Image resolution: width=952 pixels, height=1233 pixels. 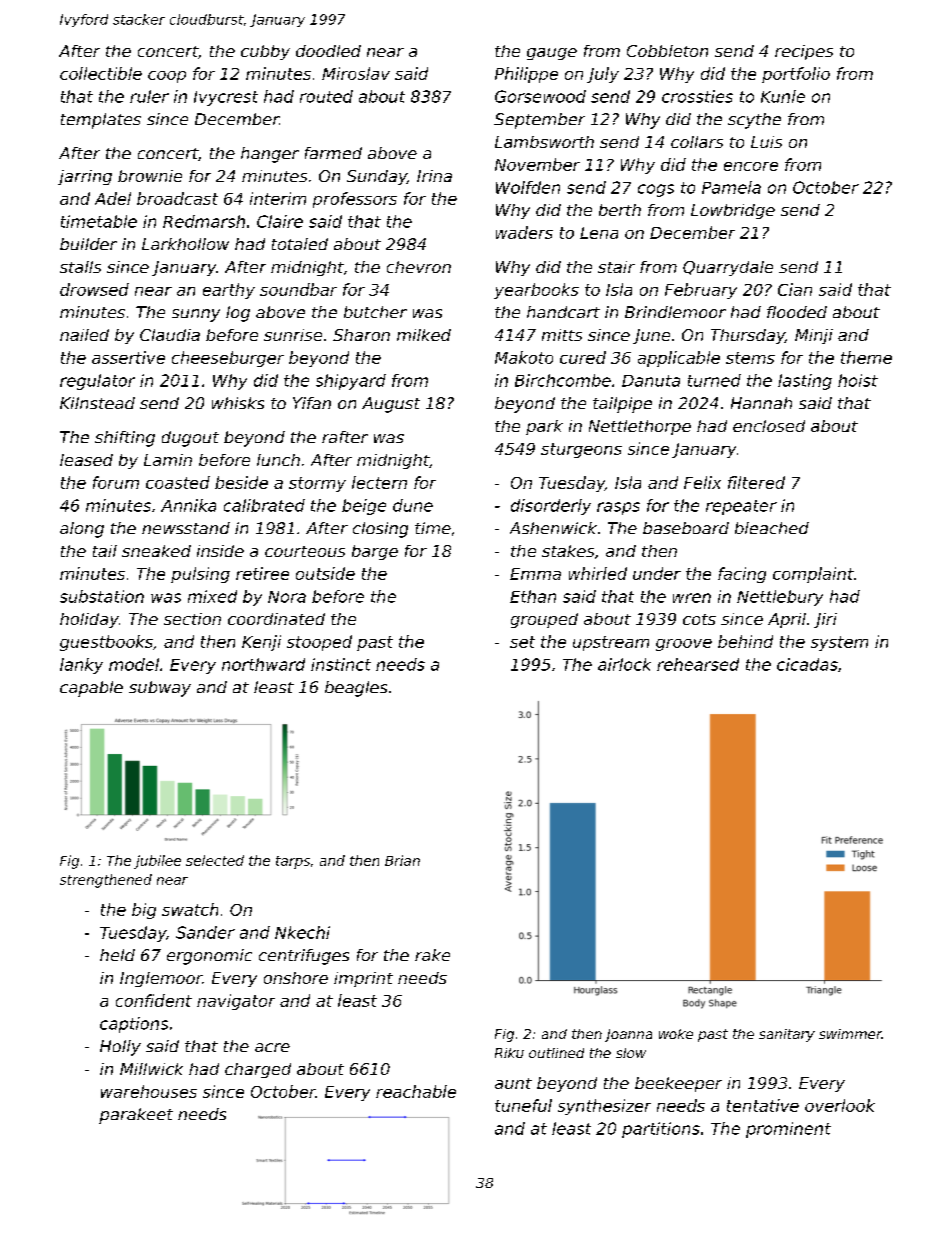 What do you see at coordinates (91, 689) in the screenshot?
I see `capable` at bounding box center [91, 689].
